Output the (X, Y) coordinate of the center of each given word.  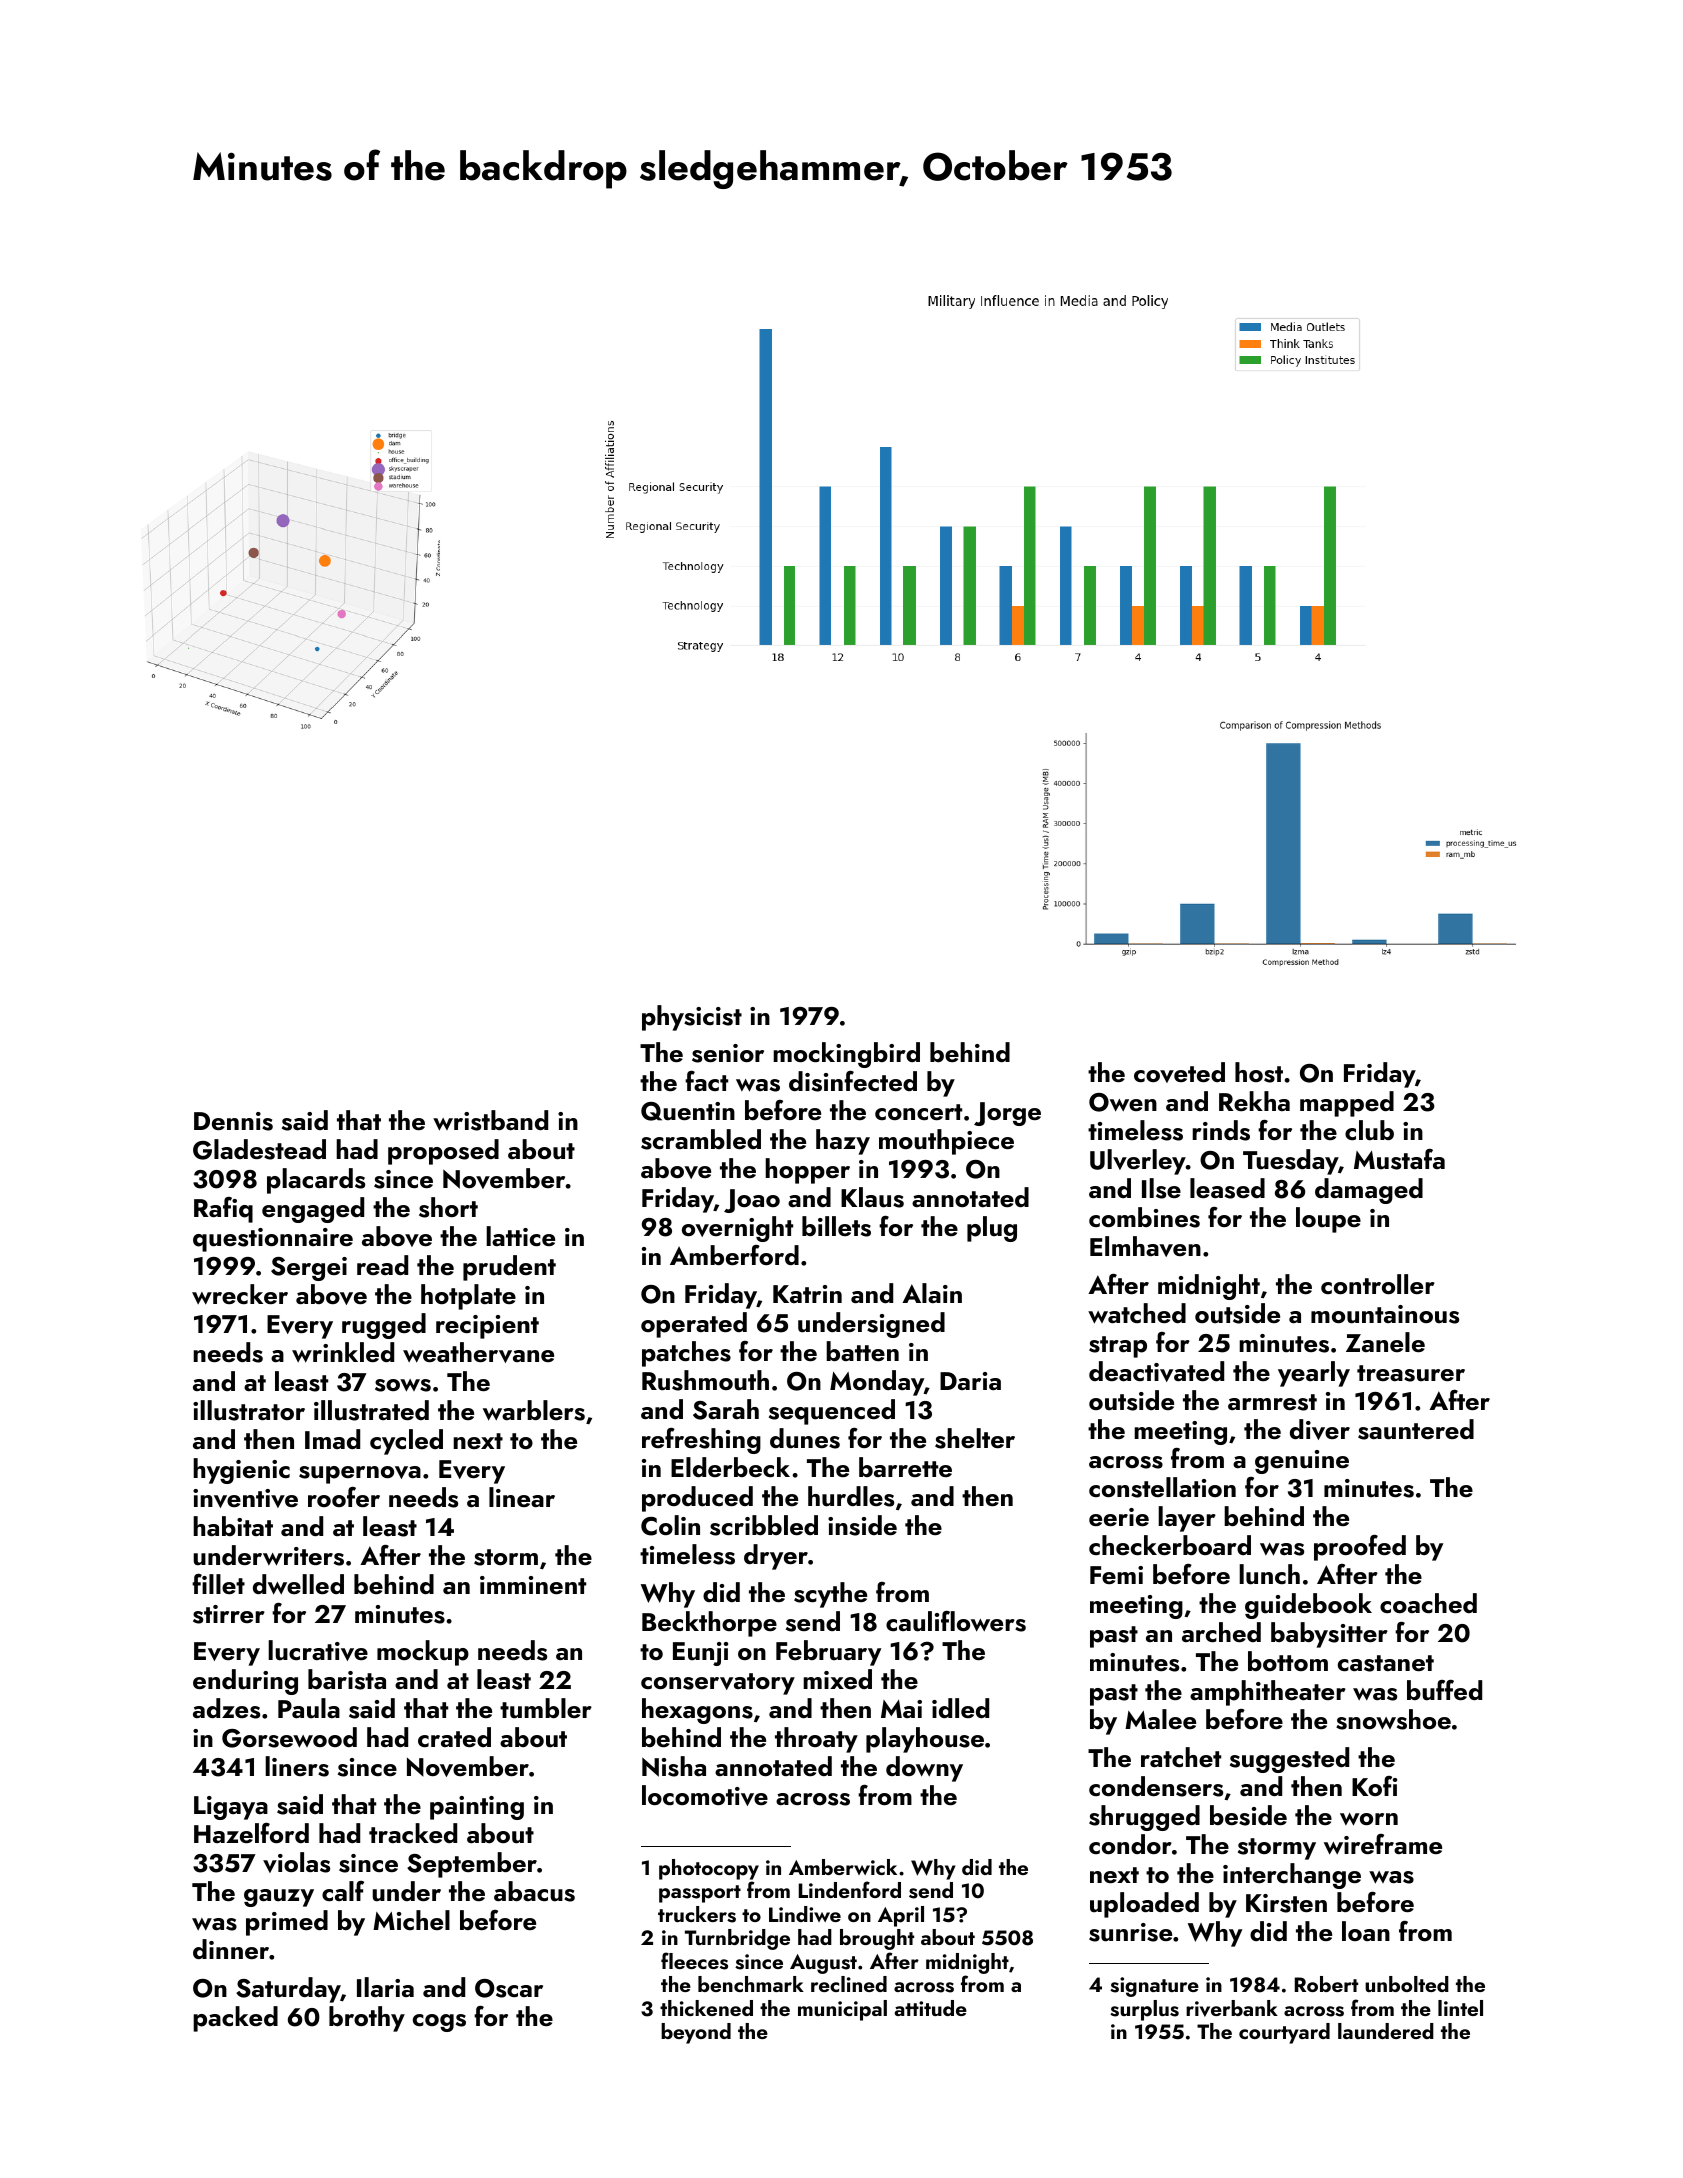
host (1259, 1072)
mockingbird (846, 1055)
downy (924, 1769)
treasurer (1411, 1373)
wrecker (240, 1294)
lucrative (318, 1650)
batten (862, 1351)
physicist (692, 1018)
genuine (1302, 1462)
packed (235, 2019)
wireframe (1383, 1844)
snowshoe (1393, 1719)
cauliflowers (956, 1621)
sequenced (832, 1412)
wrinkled (343, 1352)
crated (454, 1737)
